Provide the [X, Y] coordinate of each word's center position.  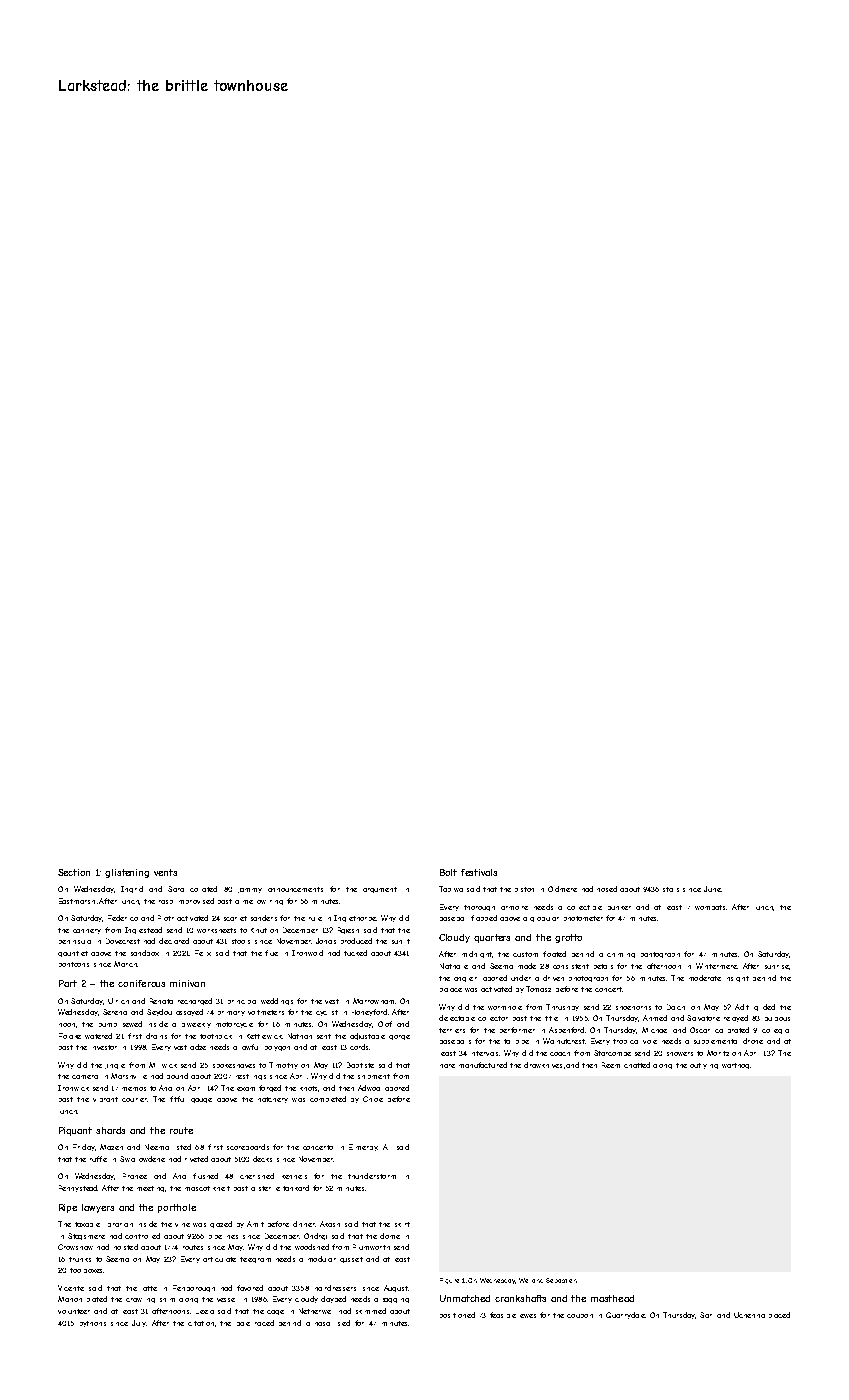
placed [779, 1315]
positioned [457, 1315]
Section [74, 872]
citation [201, 1323]
